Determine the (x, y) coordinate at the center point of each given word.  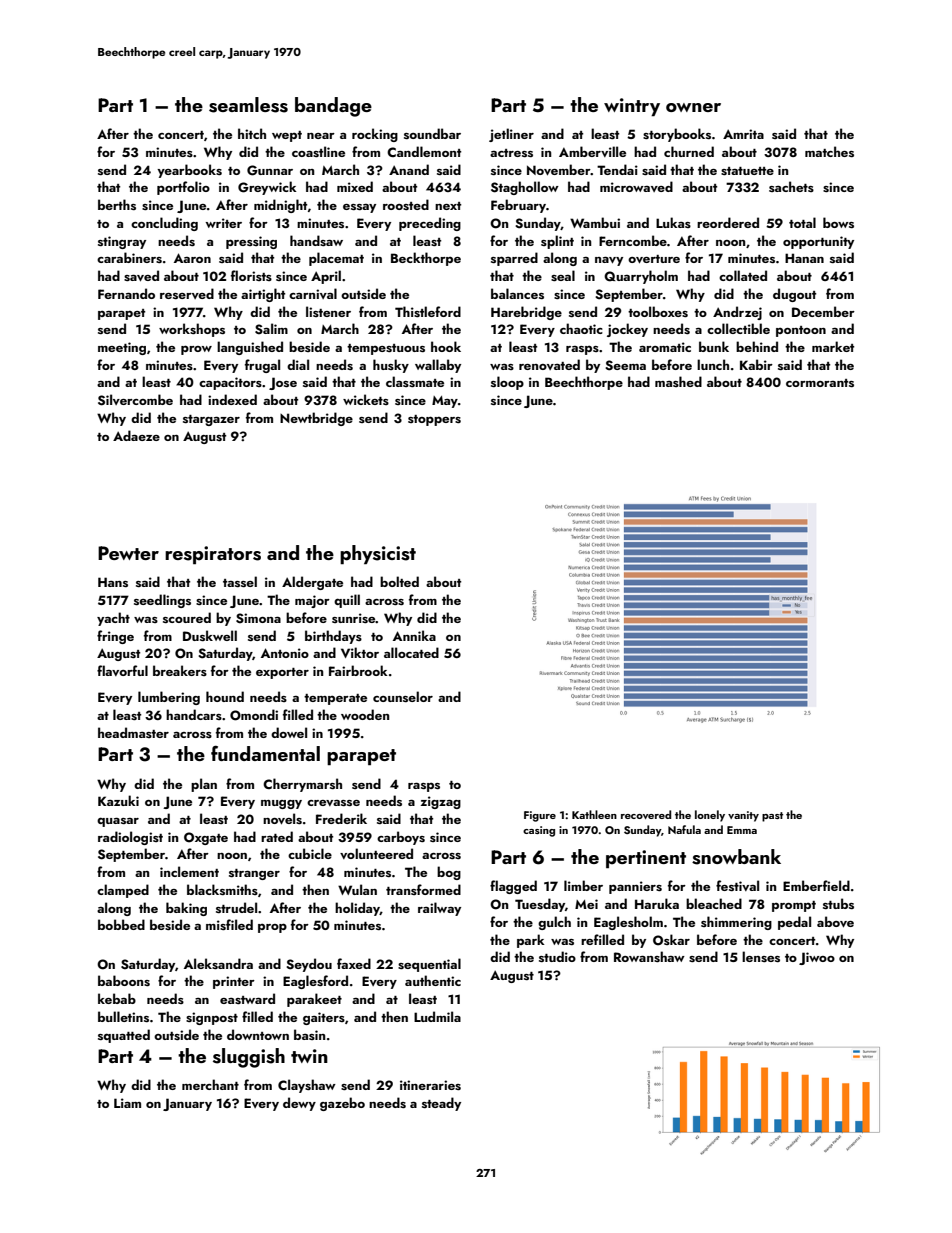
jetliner (511, 135)
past (772, 817)
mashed (678, 381)
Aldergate (312, 583)
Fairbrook (358, 670)
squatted (124, 1036)
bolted (399, 581)
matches (829, 151)
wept (287, 136)
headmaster (133, 732)
